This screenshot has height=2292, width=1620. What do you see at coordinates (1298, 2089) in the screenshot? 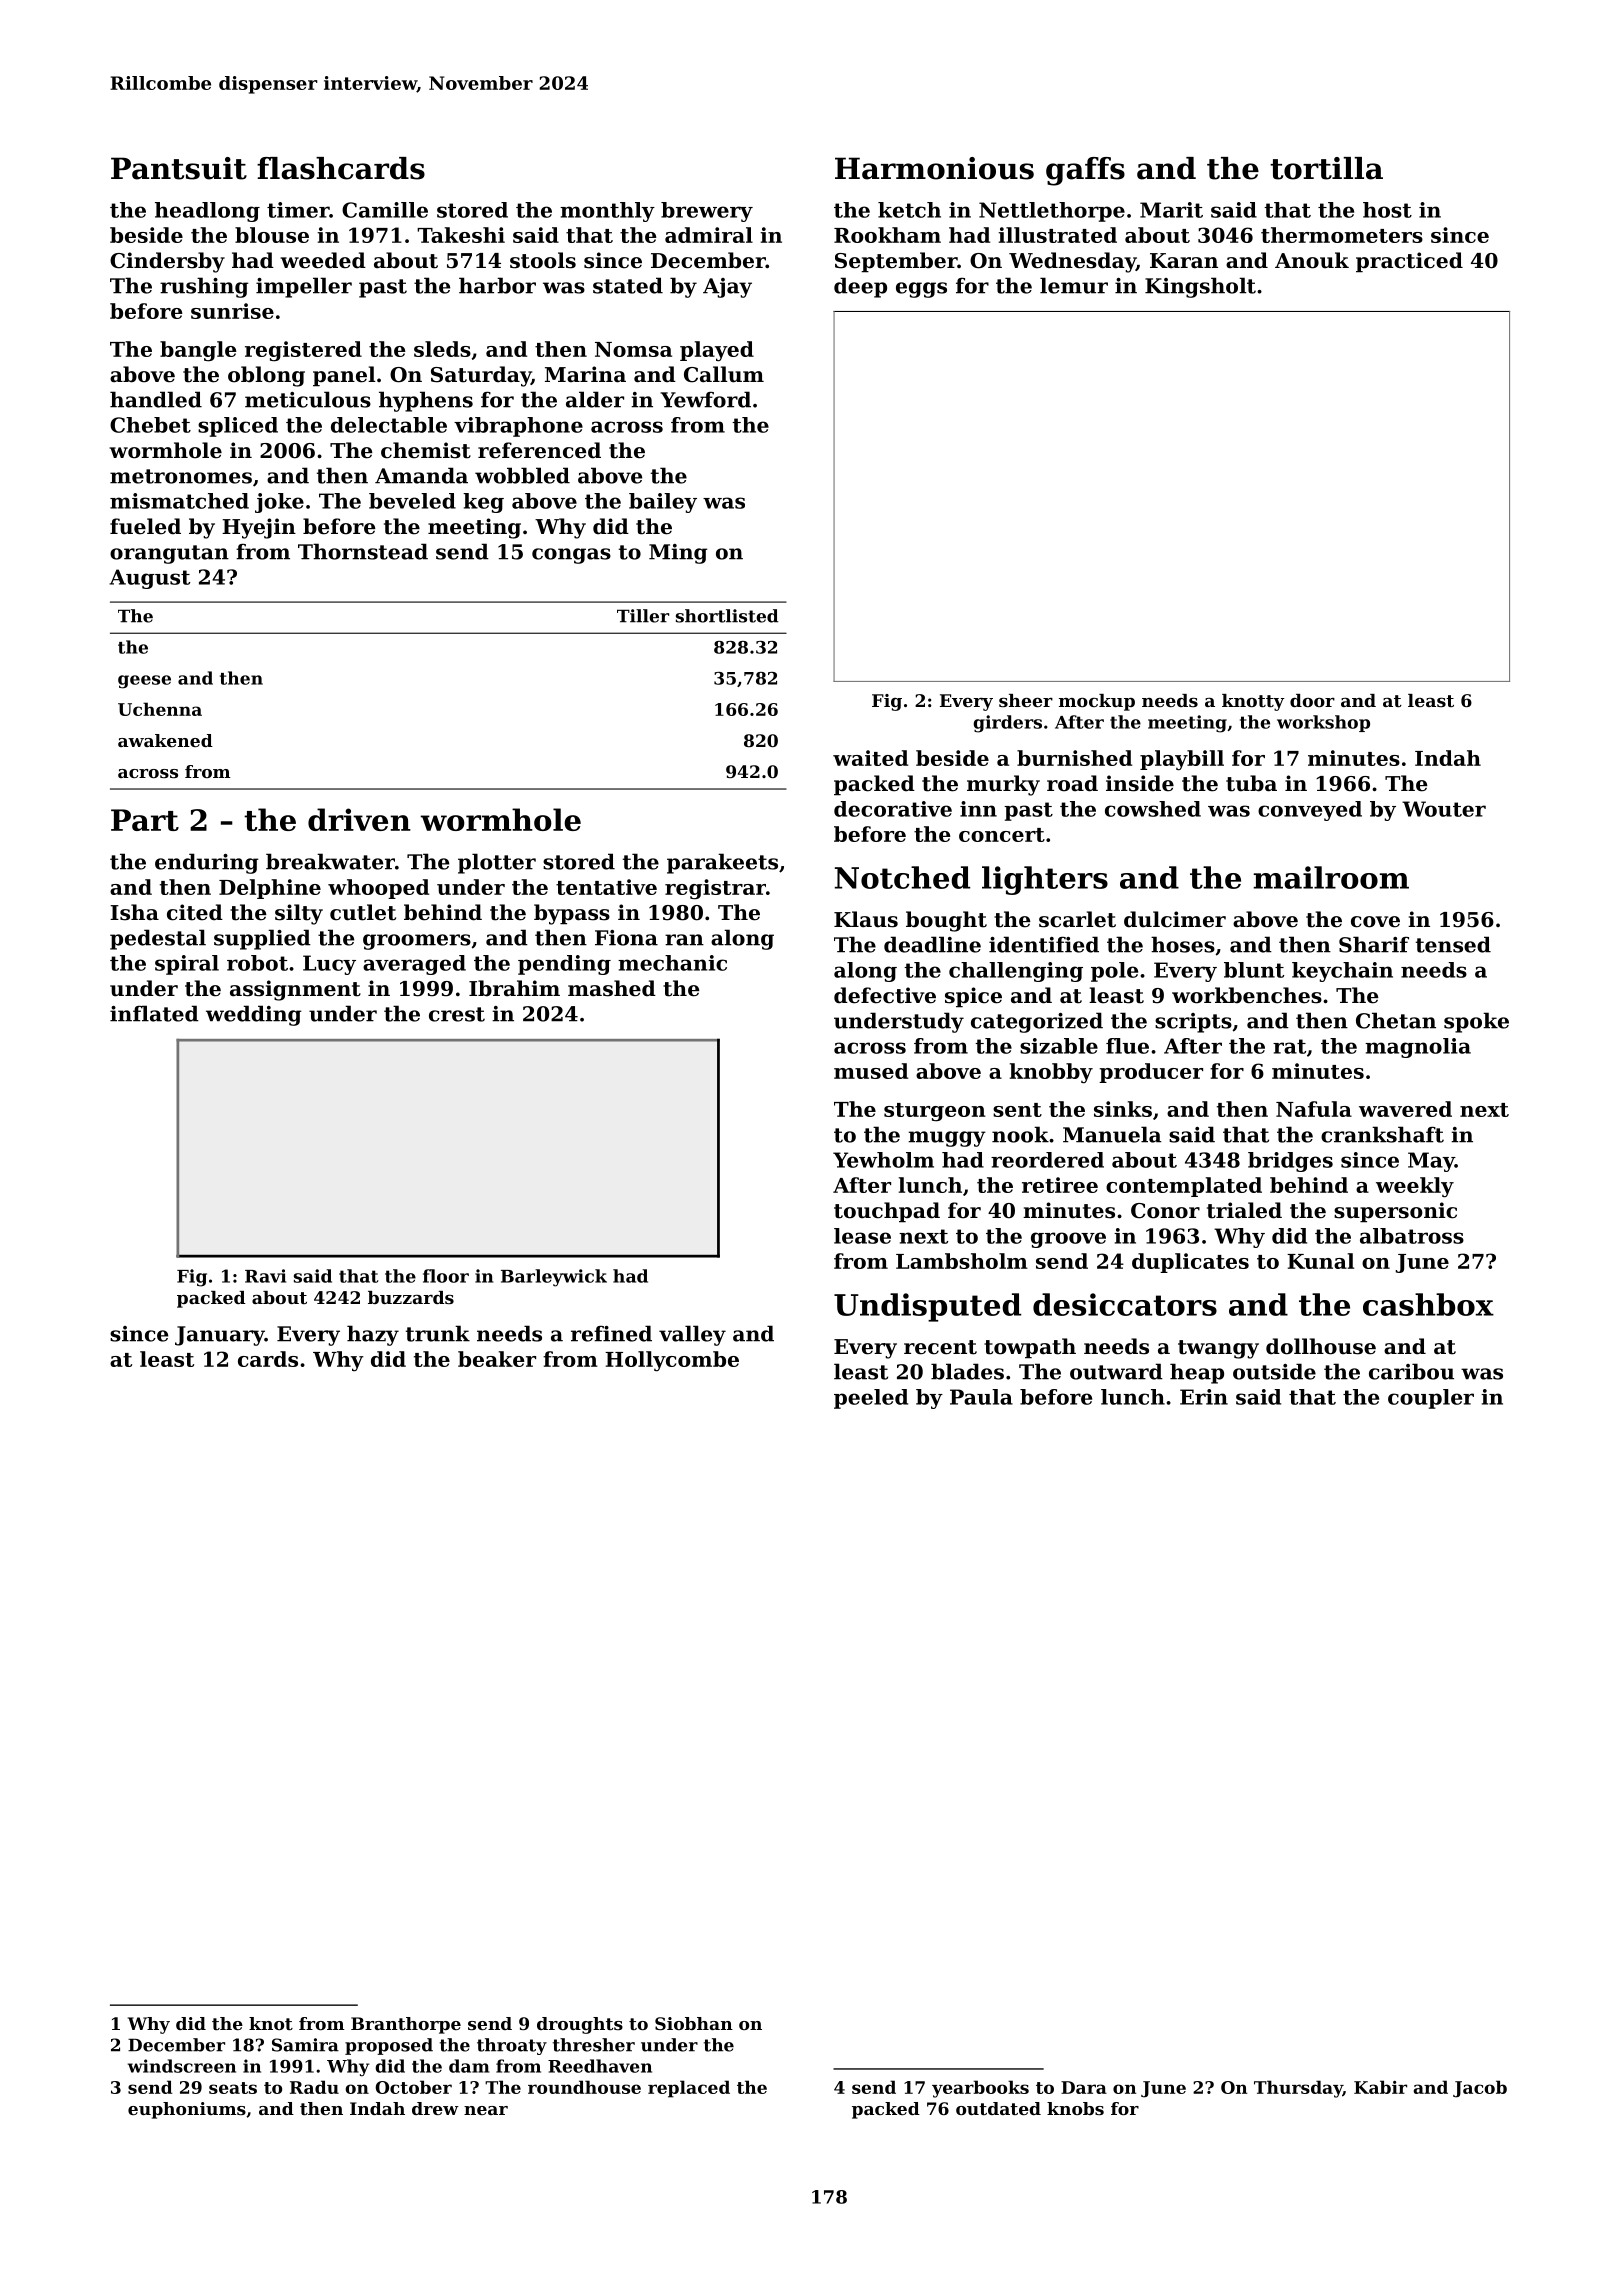
I see `Thursday` at bounding box center [1298, 2089].
